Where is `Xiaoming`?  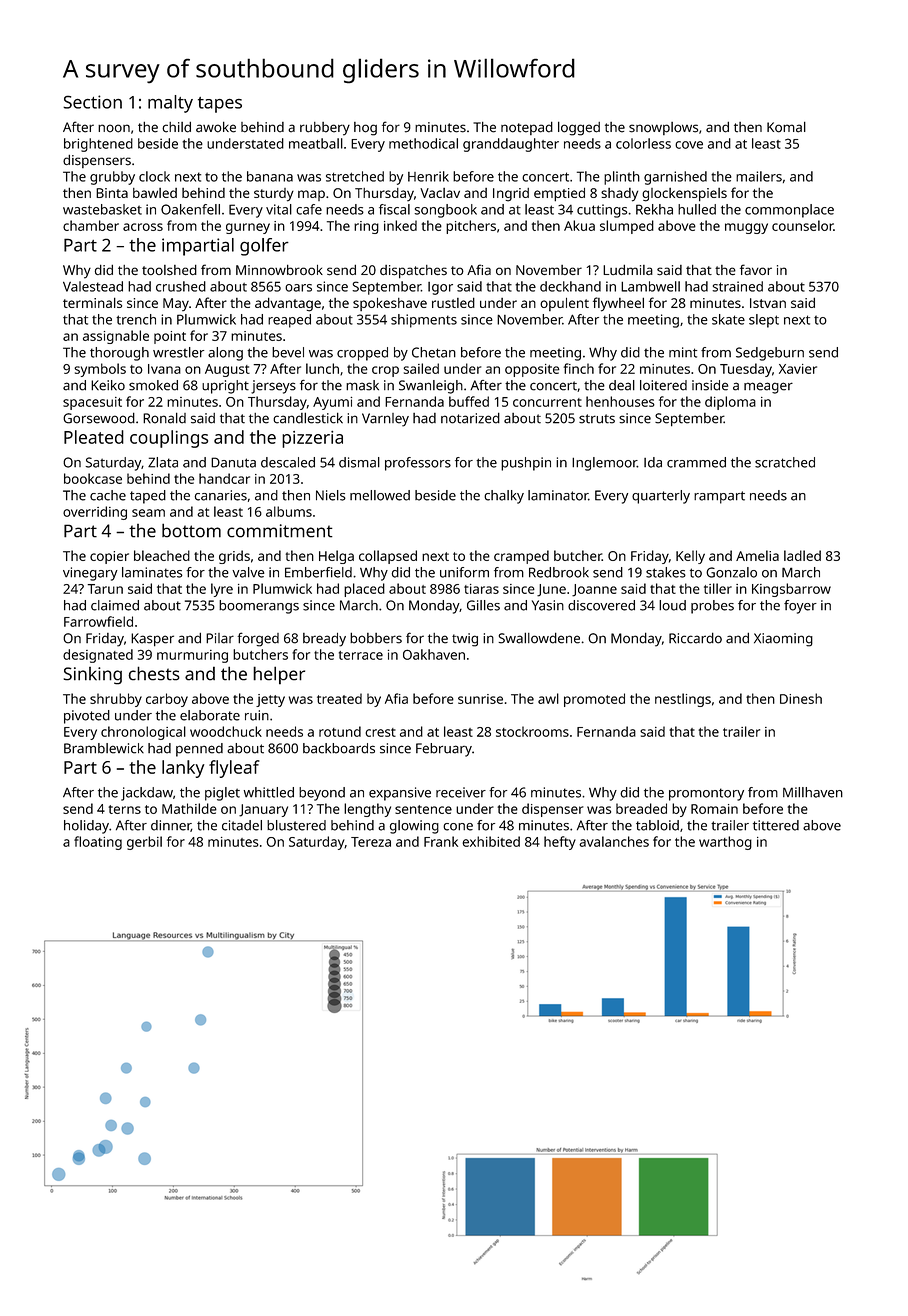
Xiaoming is located at coordinates (783, 640).
